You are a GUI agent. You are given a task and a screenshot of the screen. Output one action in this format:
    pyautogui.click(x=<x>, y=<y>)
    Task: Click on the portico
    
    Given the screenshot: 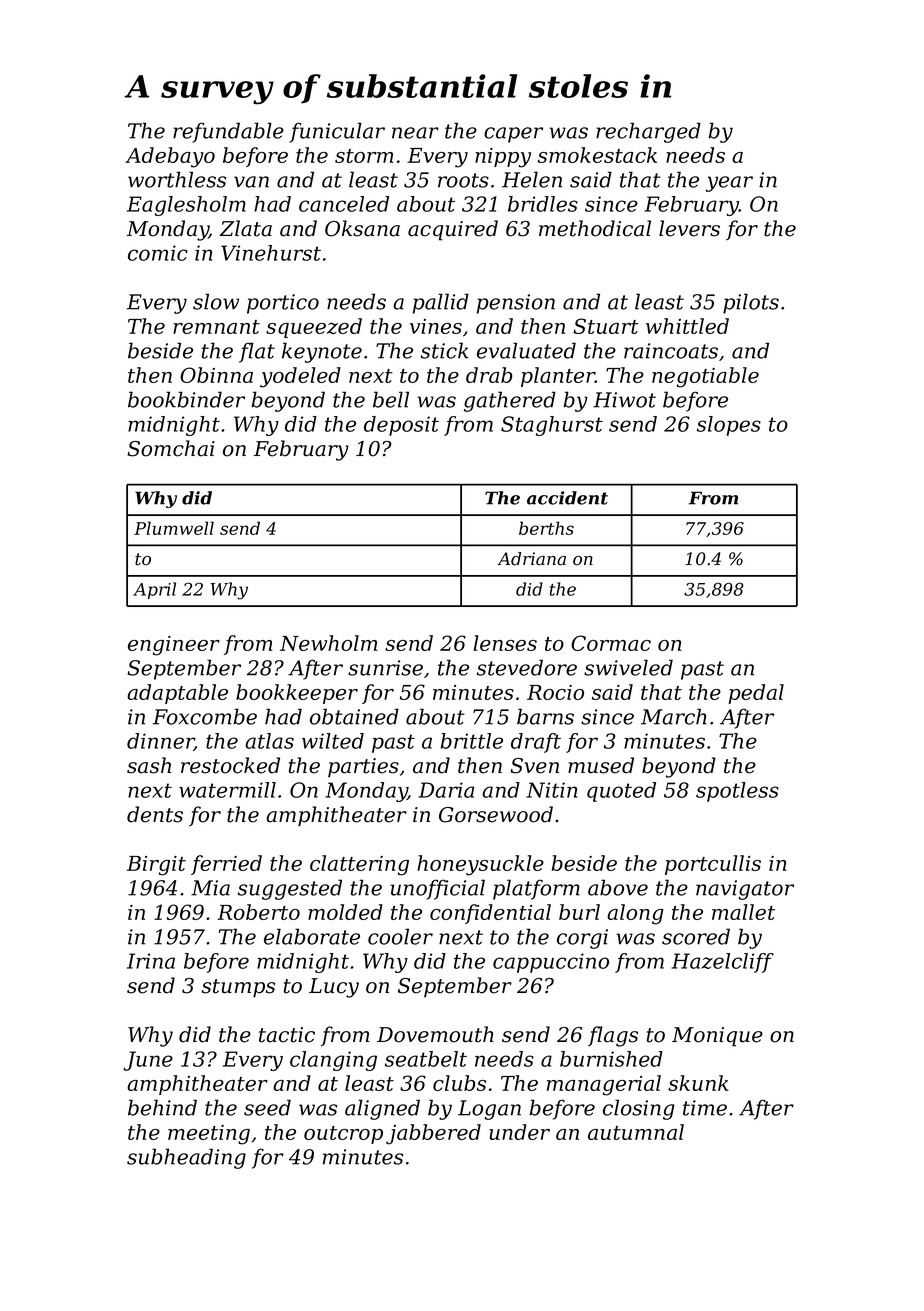 What is the action you would take?
    pyautogui.click(x=283, y=304)
